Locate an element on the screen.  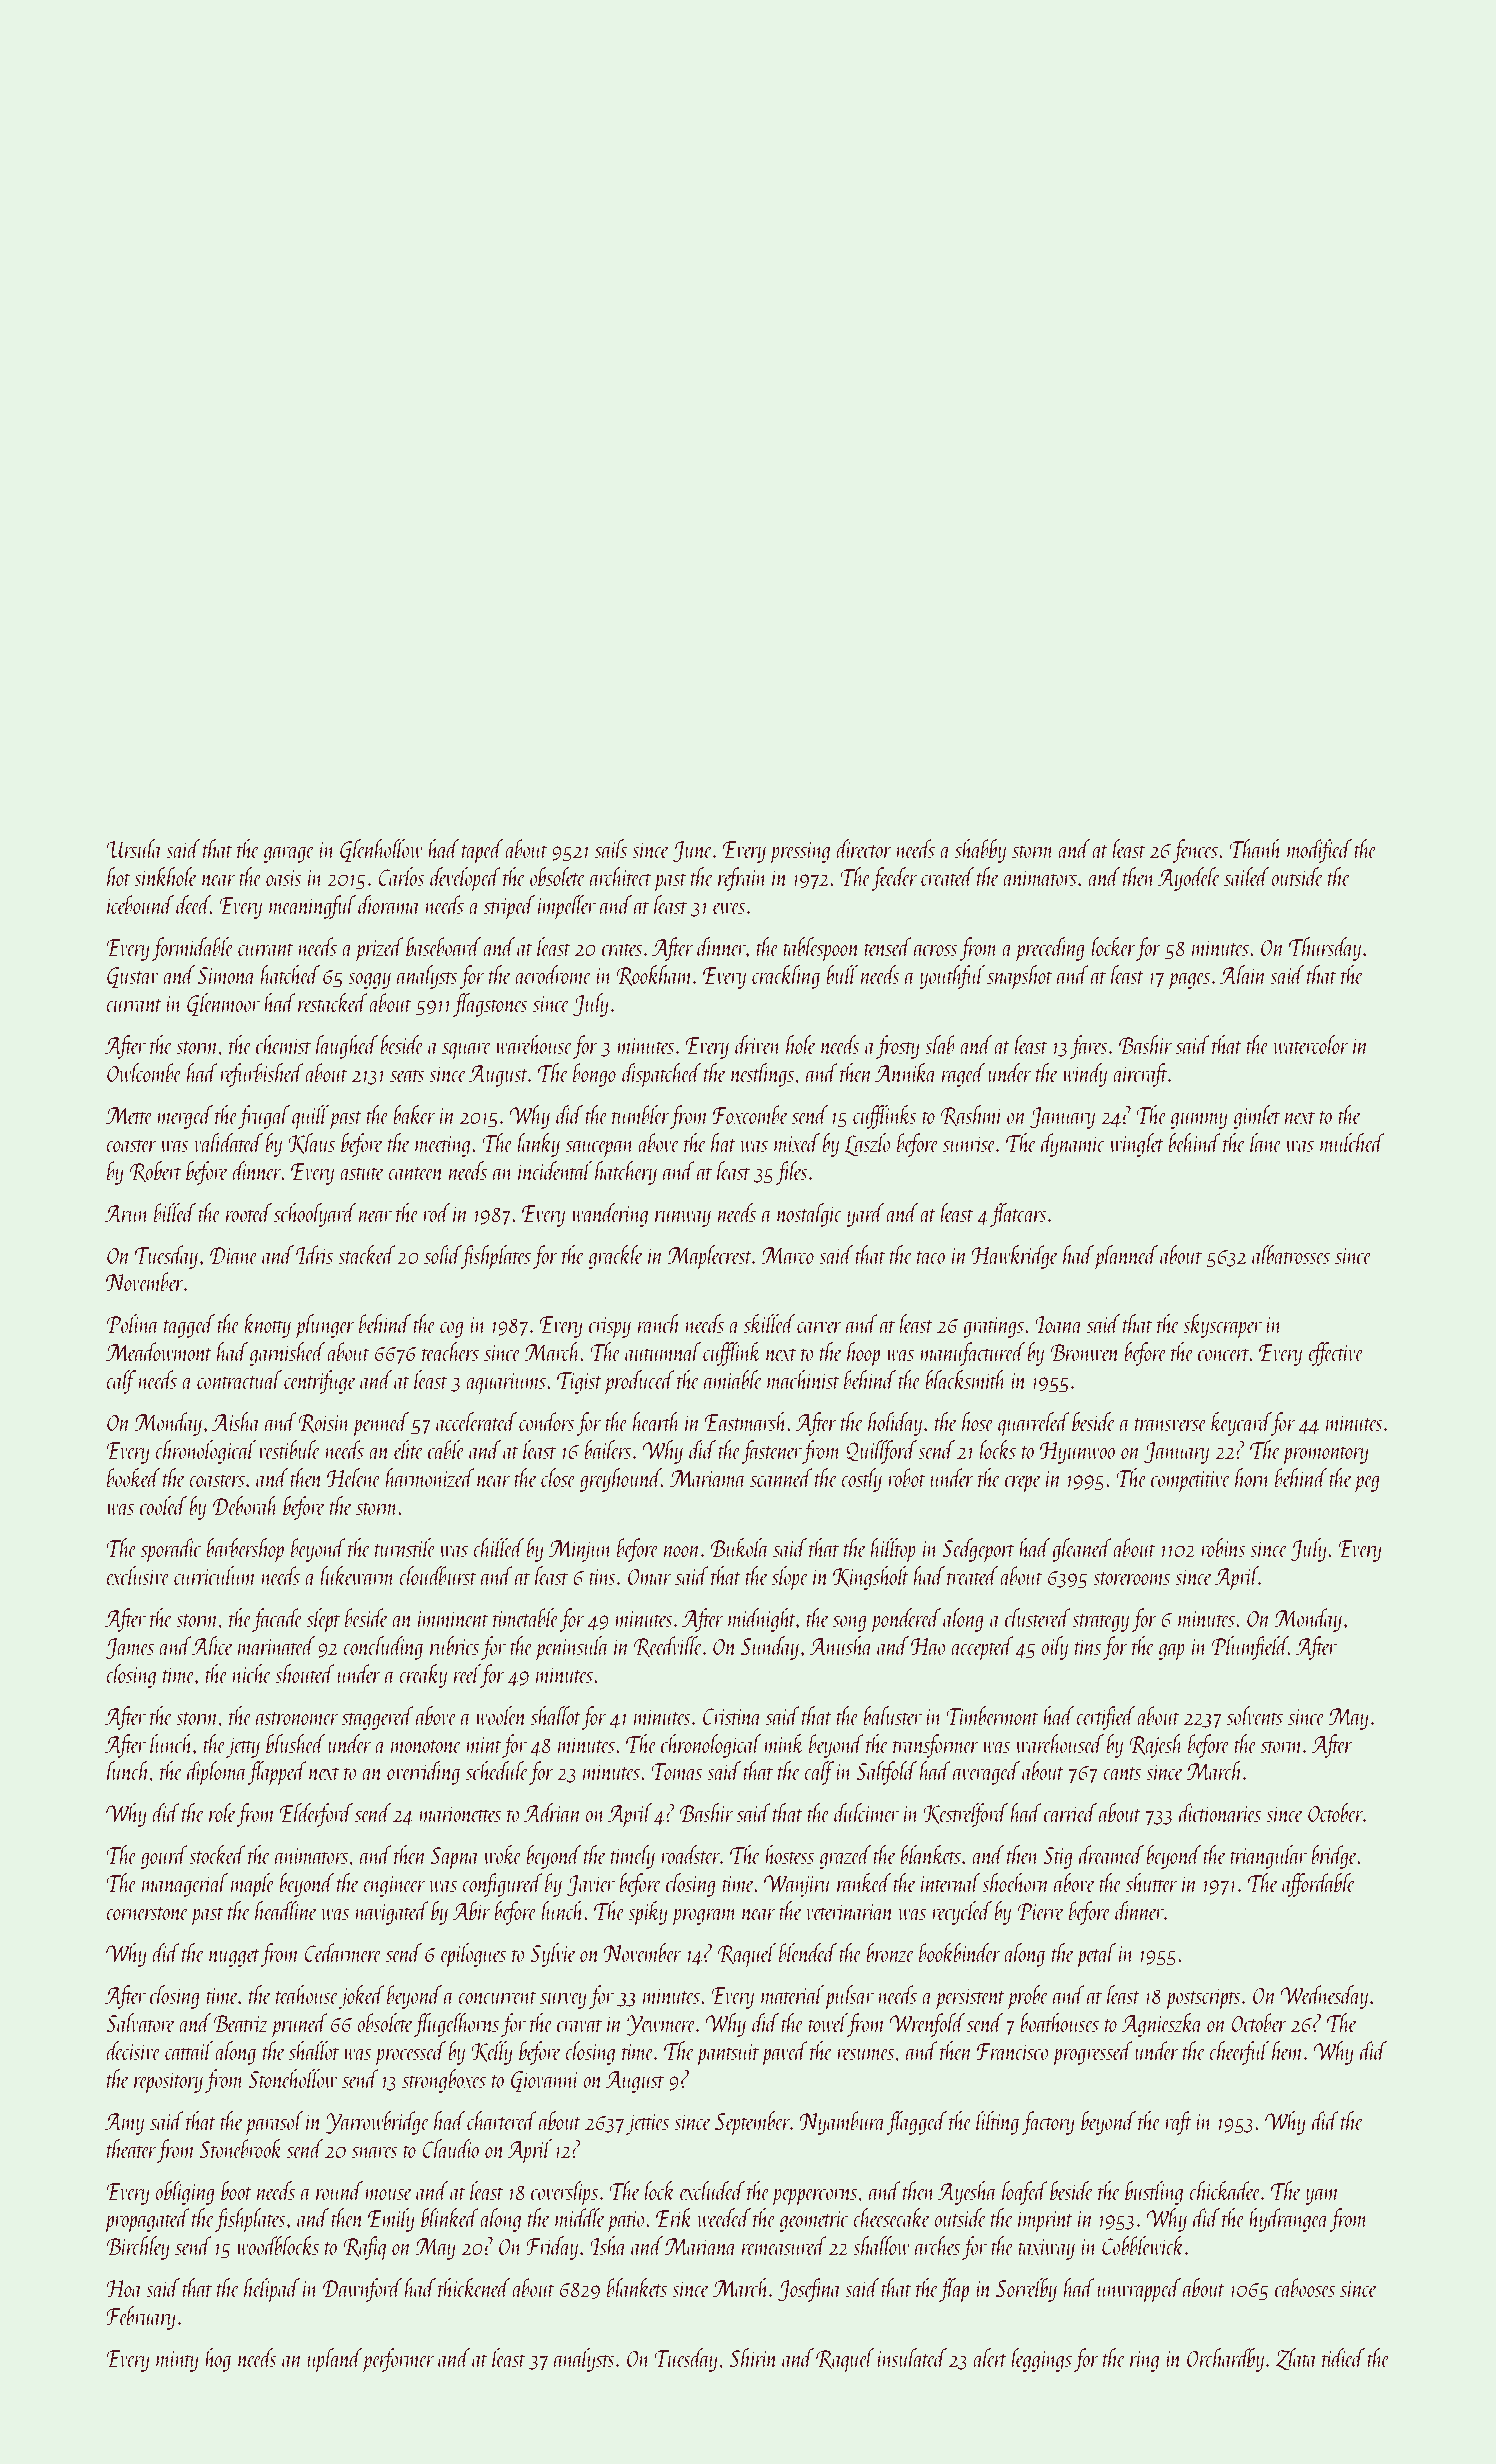
Wanjiru is located at coordinates (798, 1886).
